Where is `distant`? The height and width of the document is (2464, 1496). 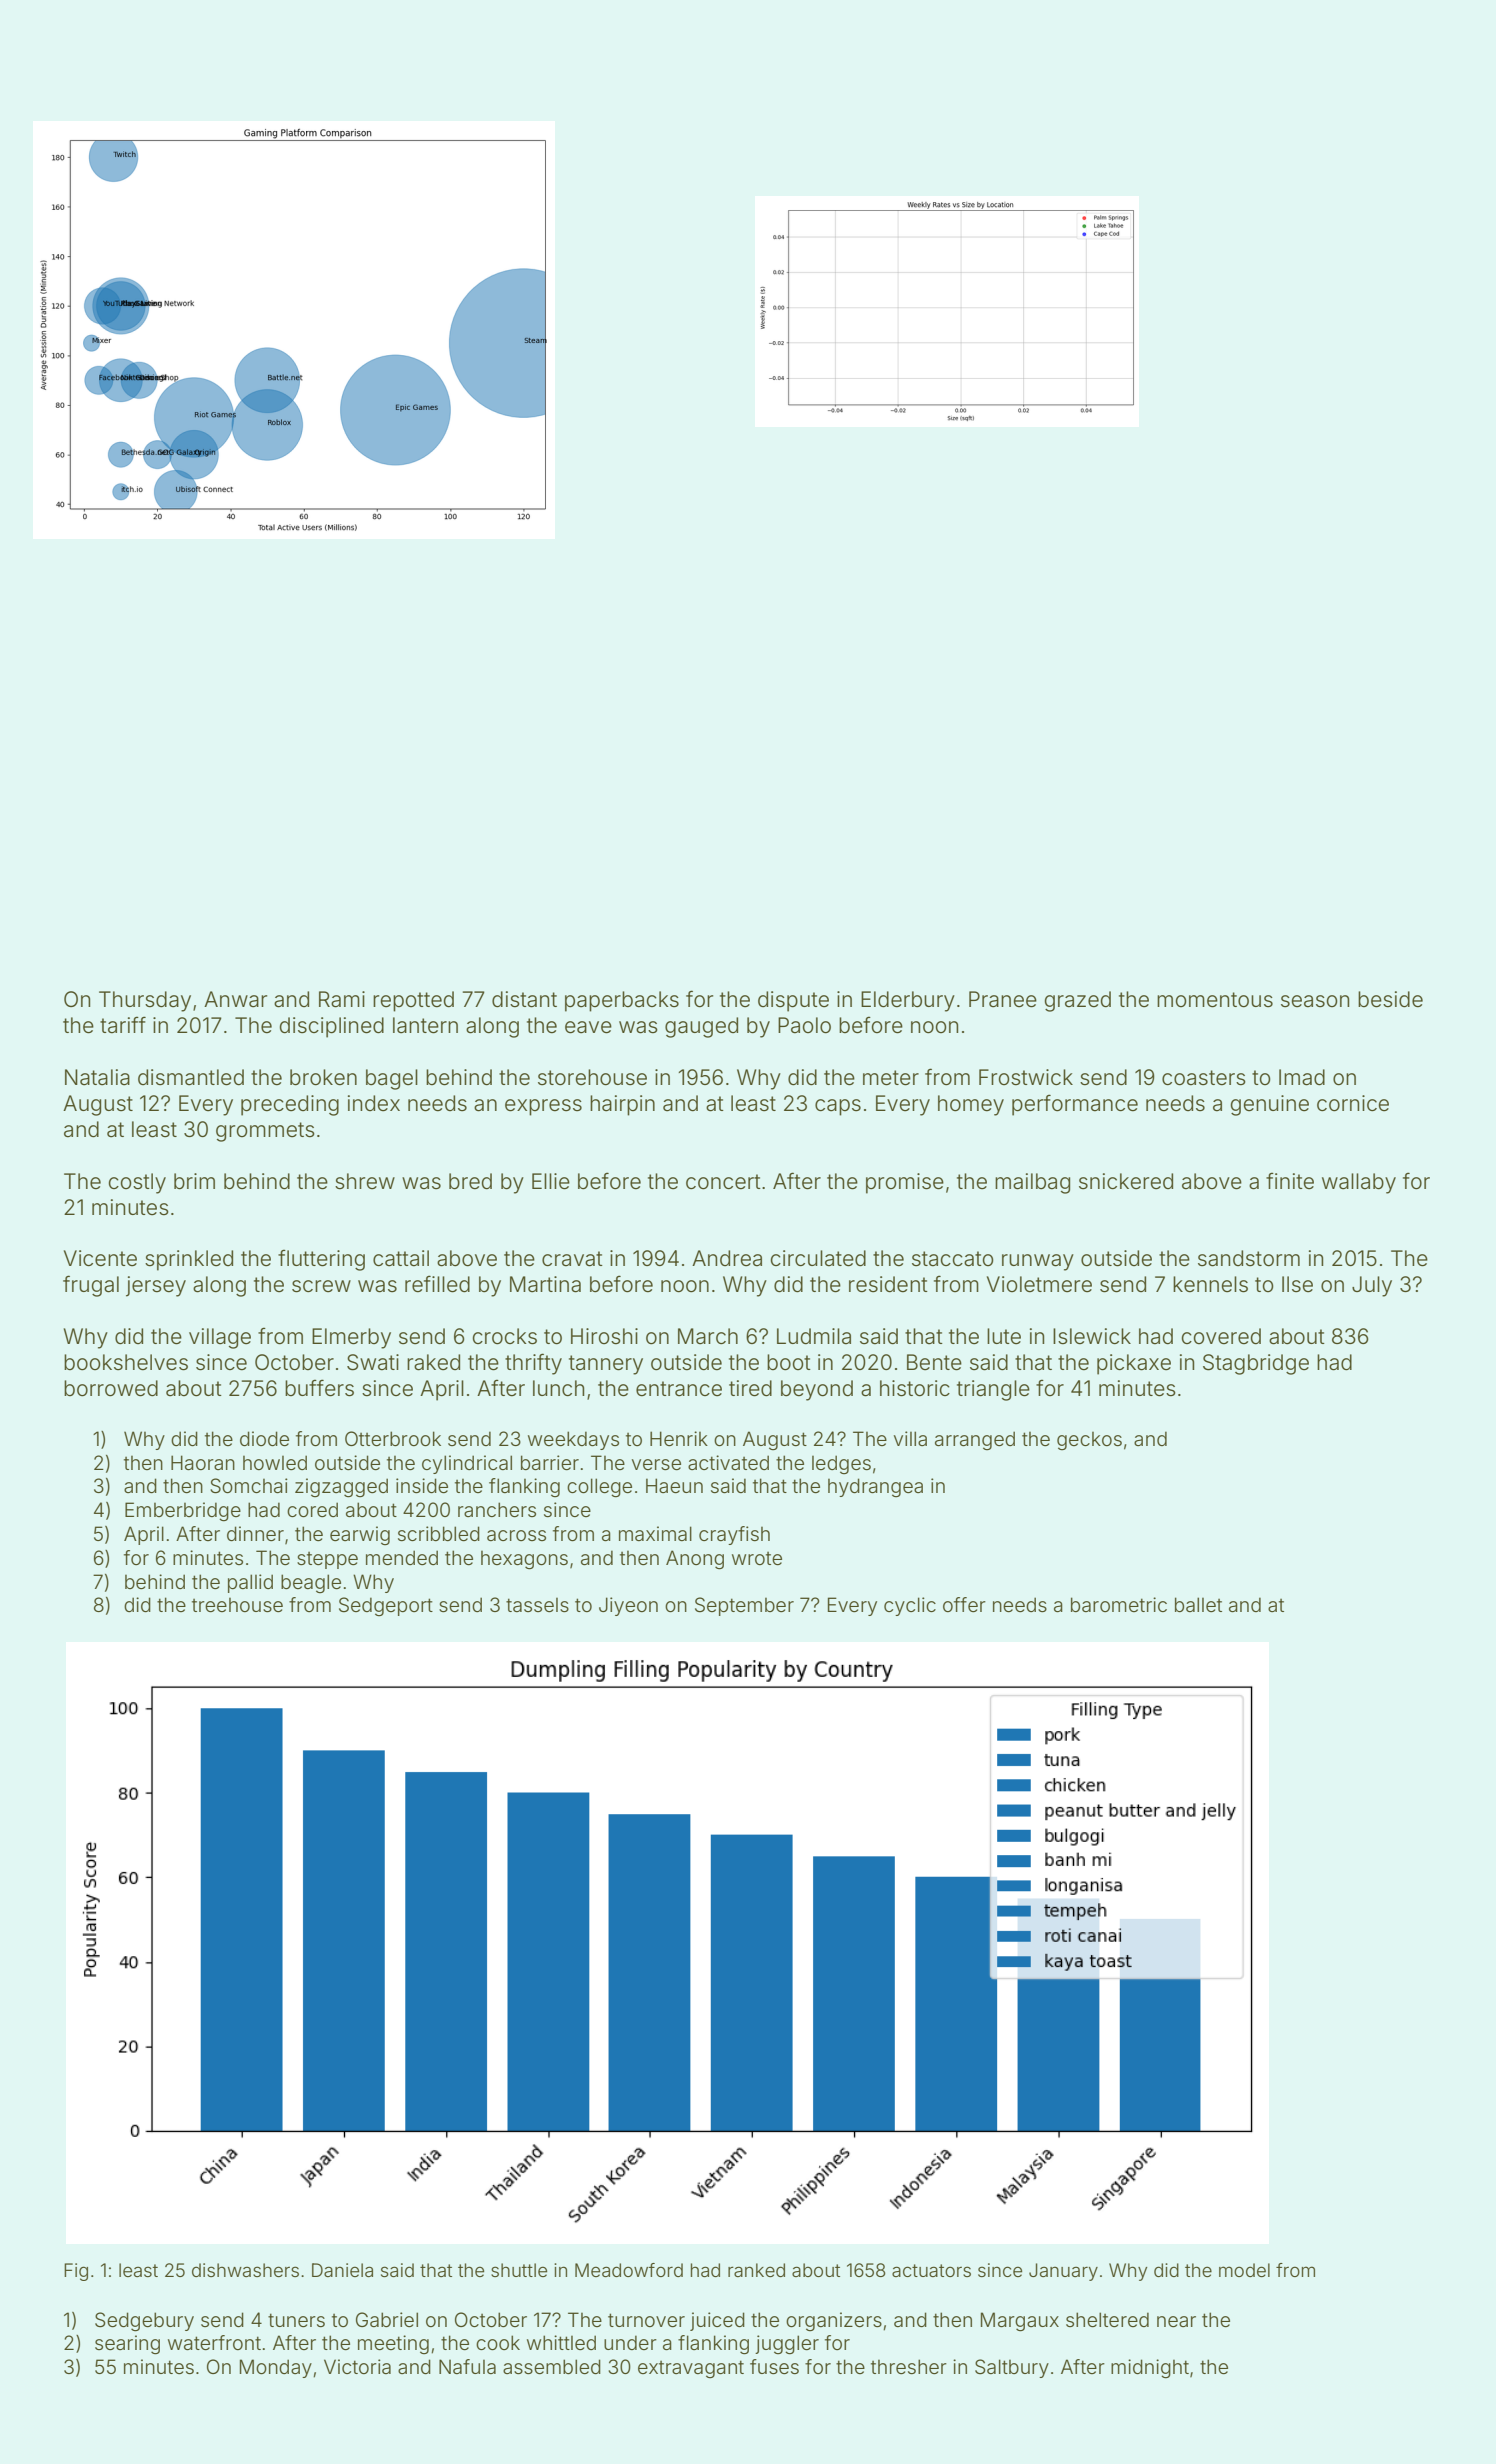
distant is located at coordinates (524, 999).
